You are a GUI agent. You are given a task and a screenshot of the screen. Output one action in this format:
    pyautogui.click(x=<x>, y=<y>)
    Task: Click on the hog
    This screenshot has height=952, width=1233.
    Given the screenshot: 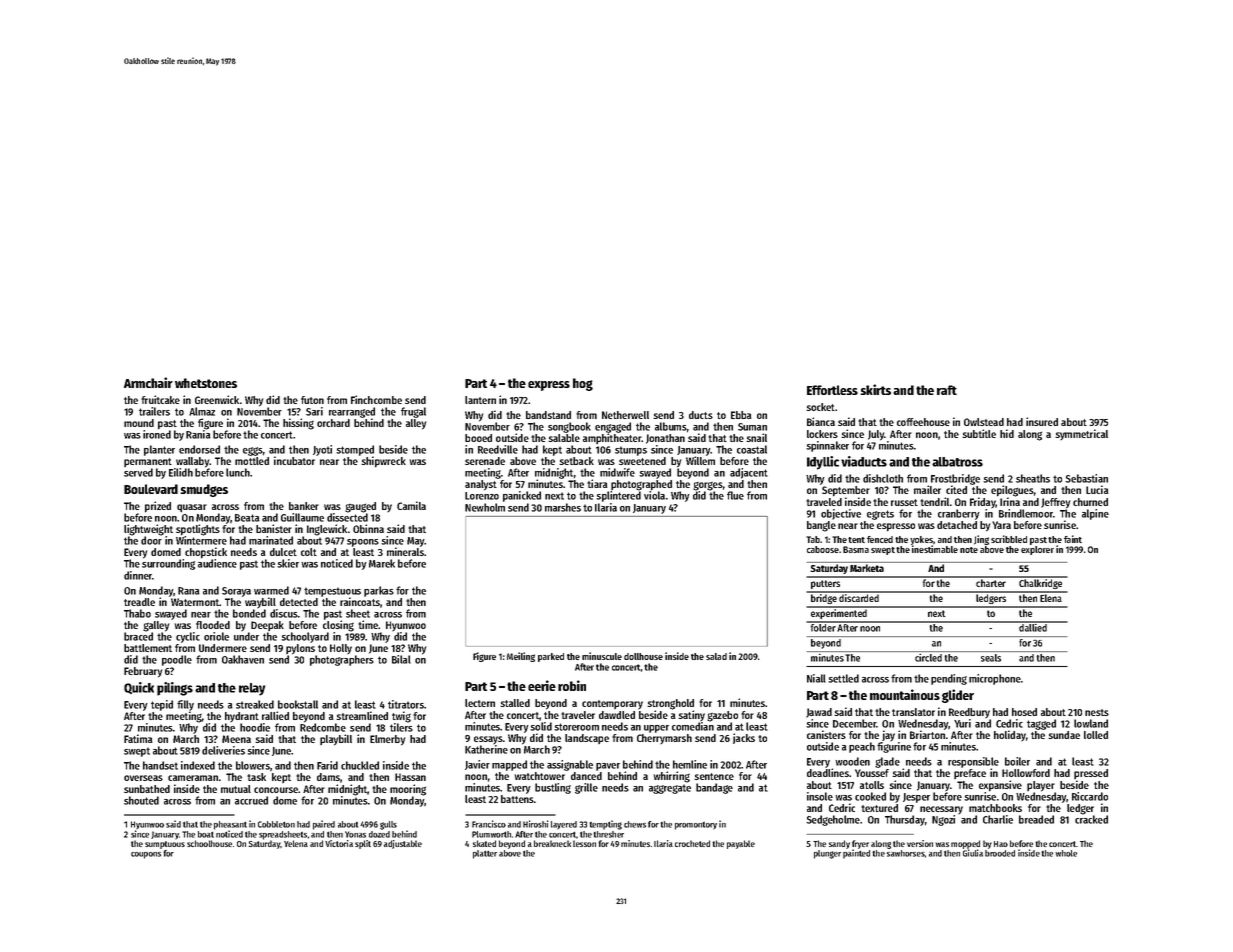 What is the action you would take?
    pyautogui.click(x=583, y=384)
